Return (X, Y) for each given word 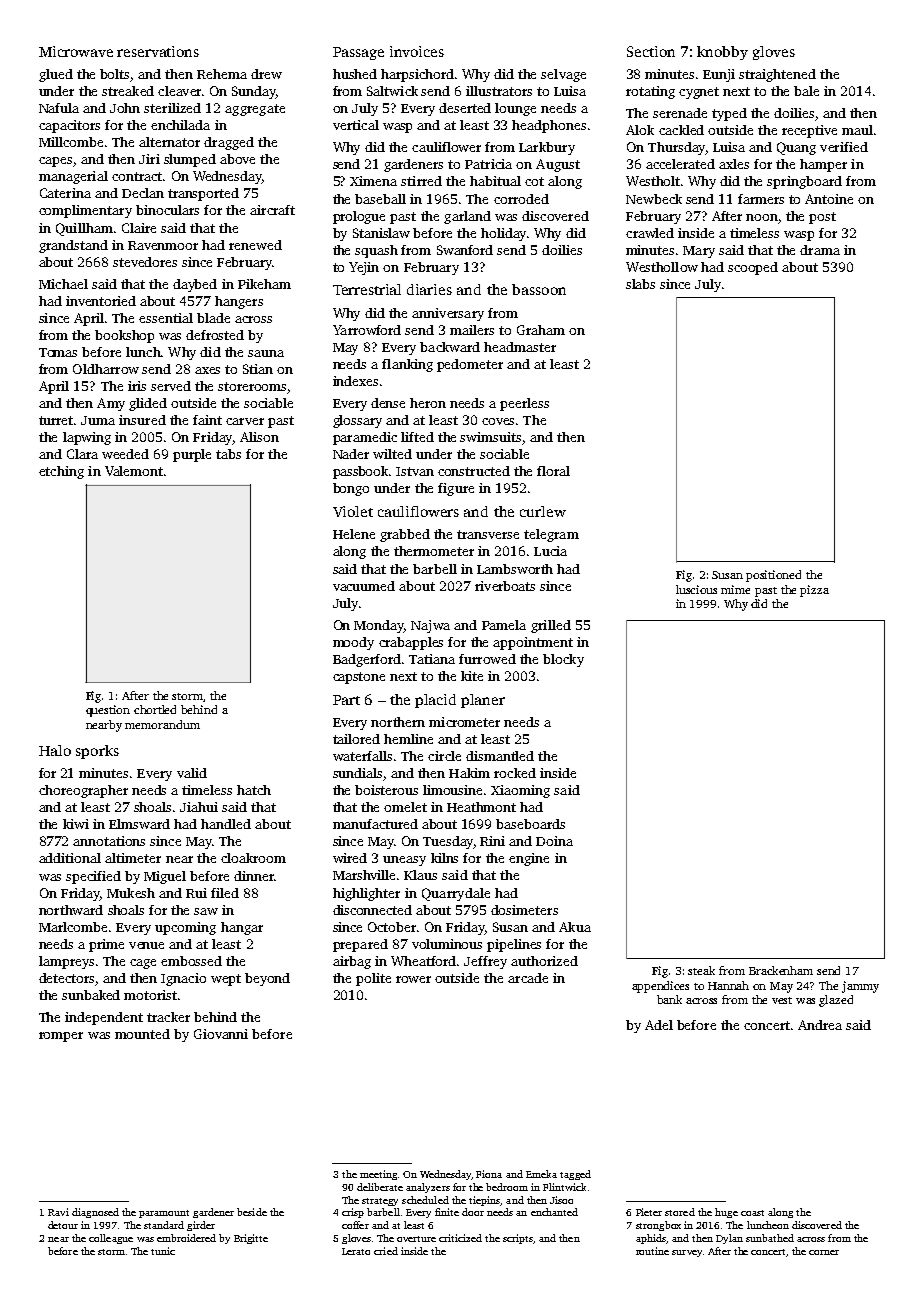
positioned (773, 576)
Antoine (829, 199)
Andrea (820, 1025)
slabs (640, 284)
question (108, 711)
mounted (142, 1034)
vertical (356, 125)
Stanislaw (381, 233)
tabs (228, 454)
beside (252, 1212)
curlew (543, 511)
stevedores (145, 262)
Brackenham (781, 970)
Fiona (489, 1174)
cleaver (179, 91)
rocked (515, 773)
